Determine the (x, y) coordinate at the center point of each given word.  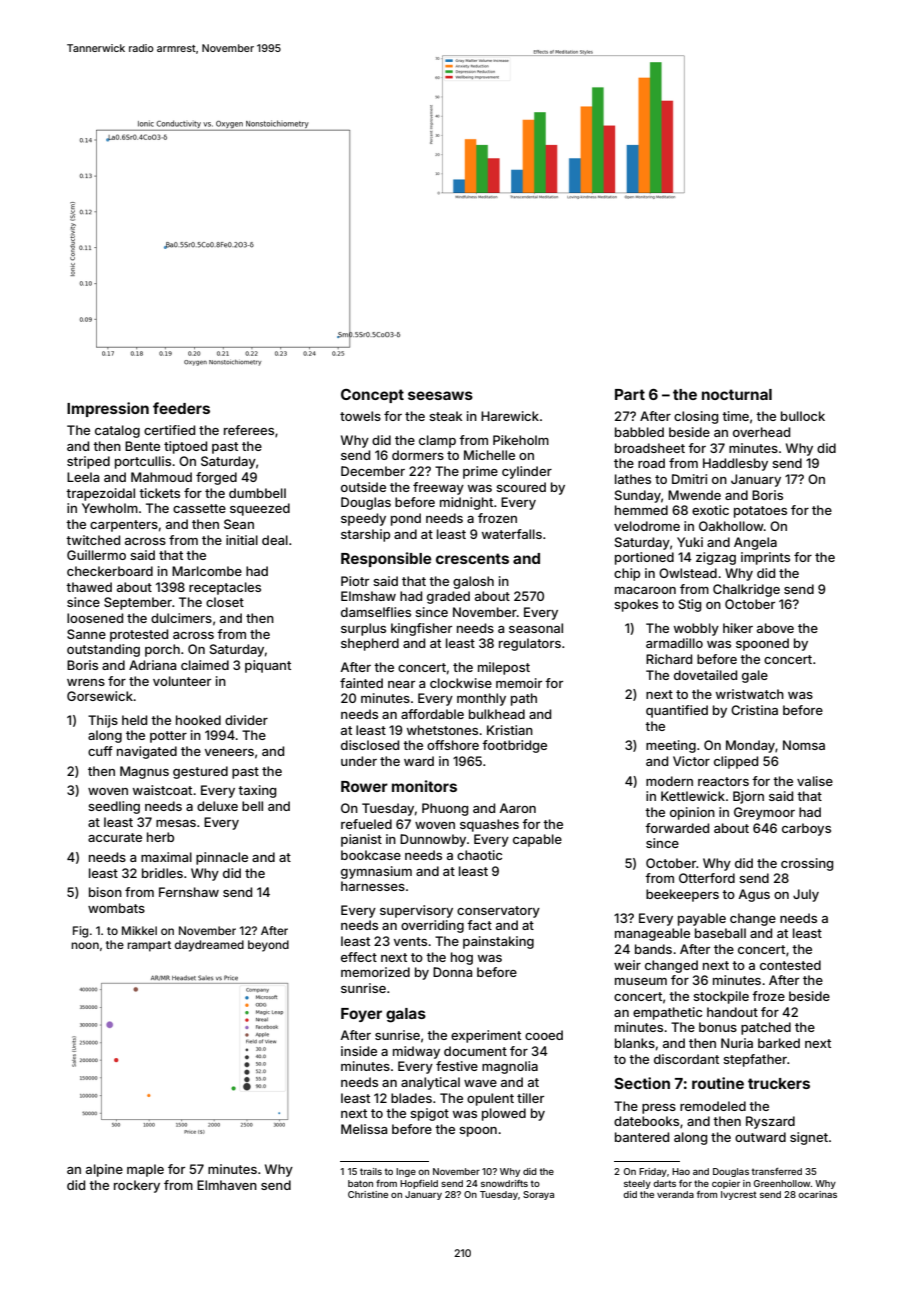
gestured (200, 772)
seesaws (440, 395)
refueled (366, 824)
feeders (181, 408)
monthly (481, 699)
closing (696, 417)
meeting (671, 746)
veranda (675, 1194)
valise (815, 781)
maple (145, 1170)
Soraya (538, 1195)
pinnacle (222, 858)
